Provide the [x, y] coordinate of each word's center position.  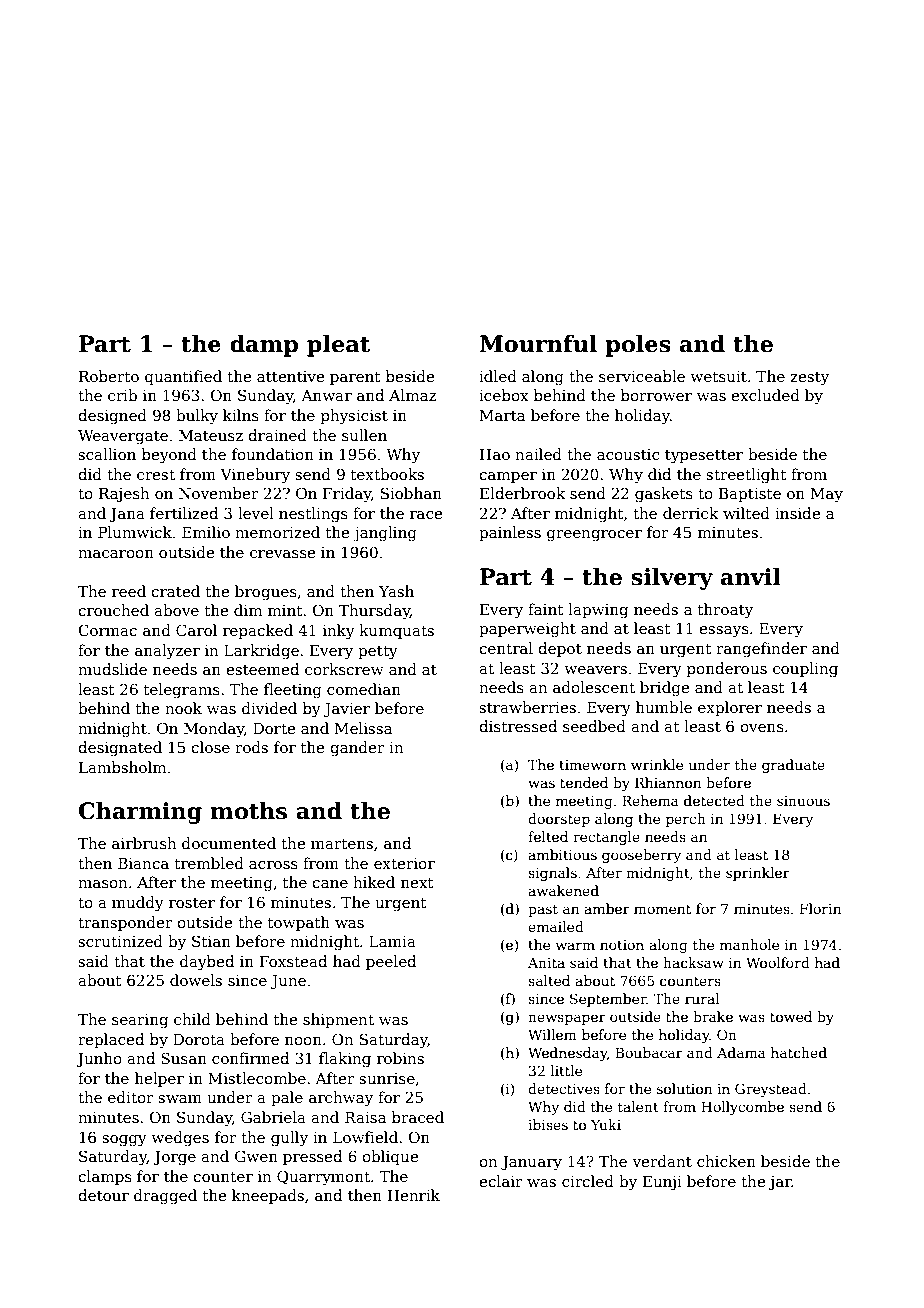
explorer [730, 708]
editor [131, 1097]
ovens [762, 728]
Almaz [412, 395]
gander [357, 749]
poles [638, 346]
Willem [552, 1034]
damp [264, 346]
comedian [364, 689]
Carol [196, 630]
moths [248, 811]
